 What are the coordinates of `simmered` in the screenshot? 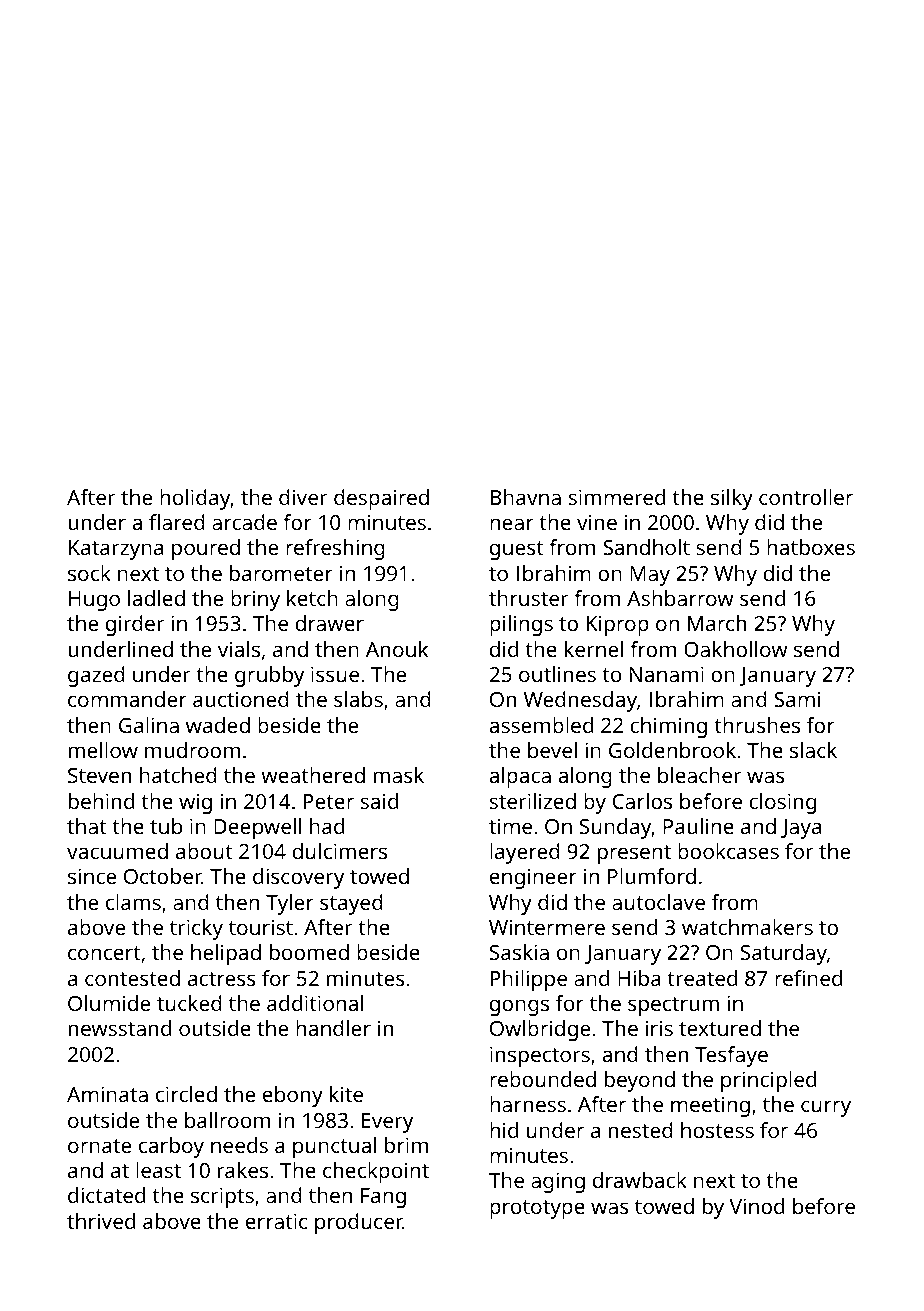 It's located at (617, 497).
